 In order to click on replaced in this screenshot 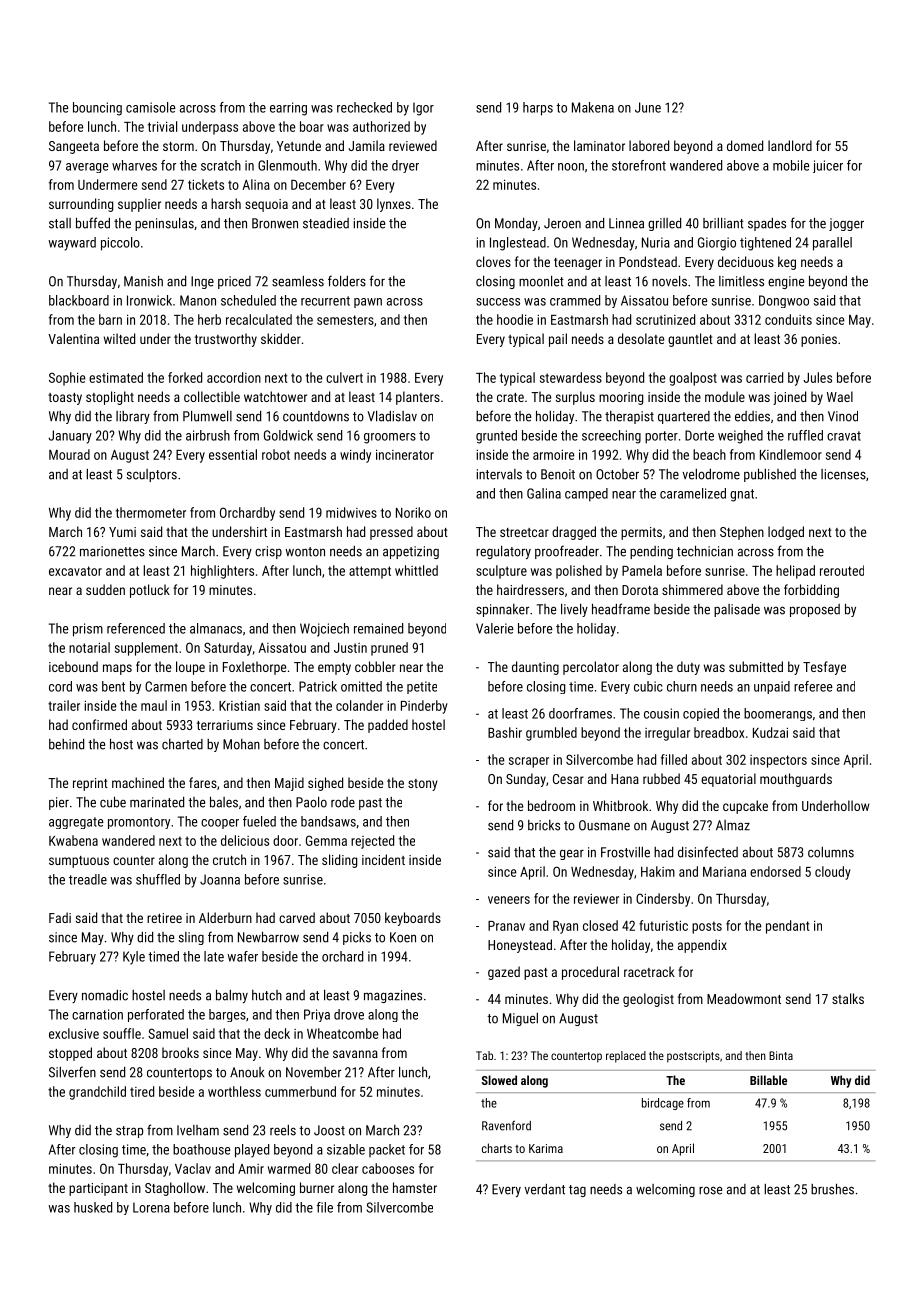, I will do `click(626, 1057)`.
